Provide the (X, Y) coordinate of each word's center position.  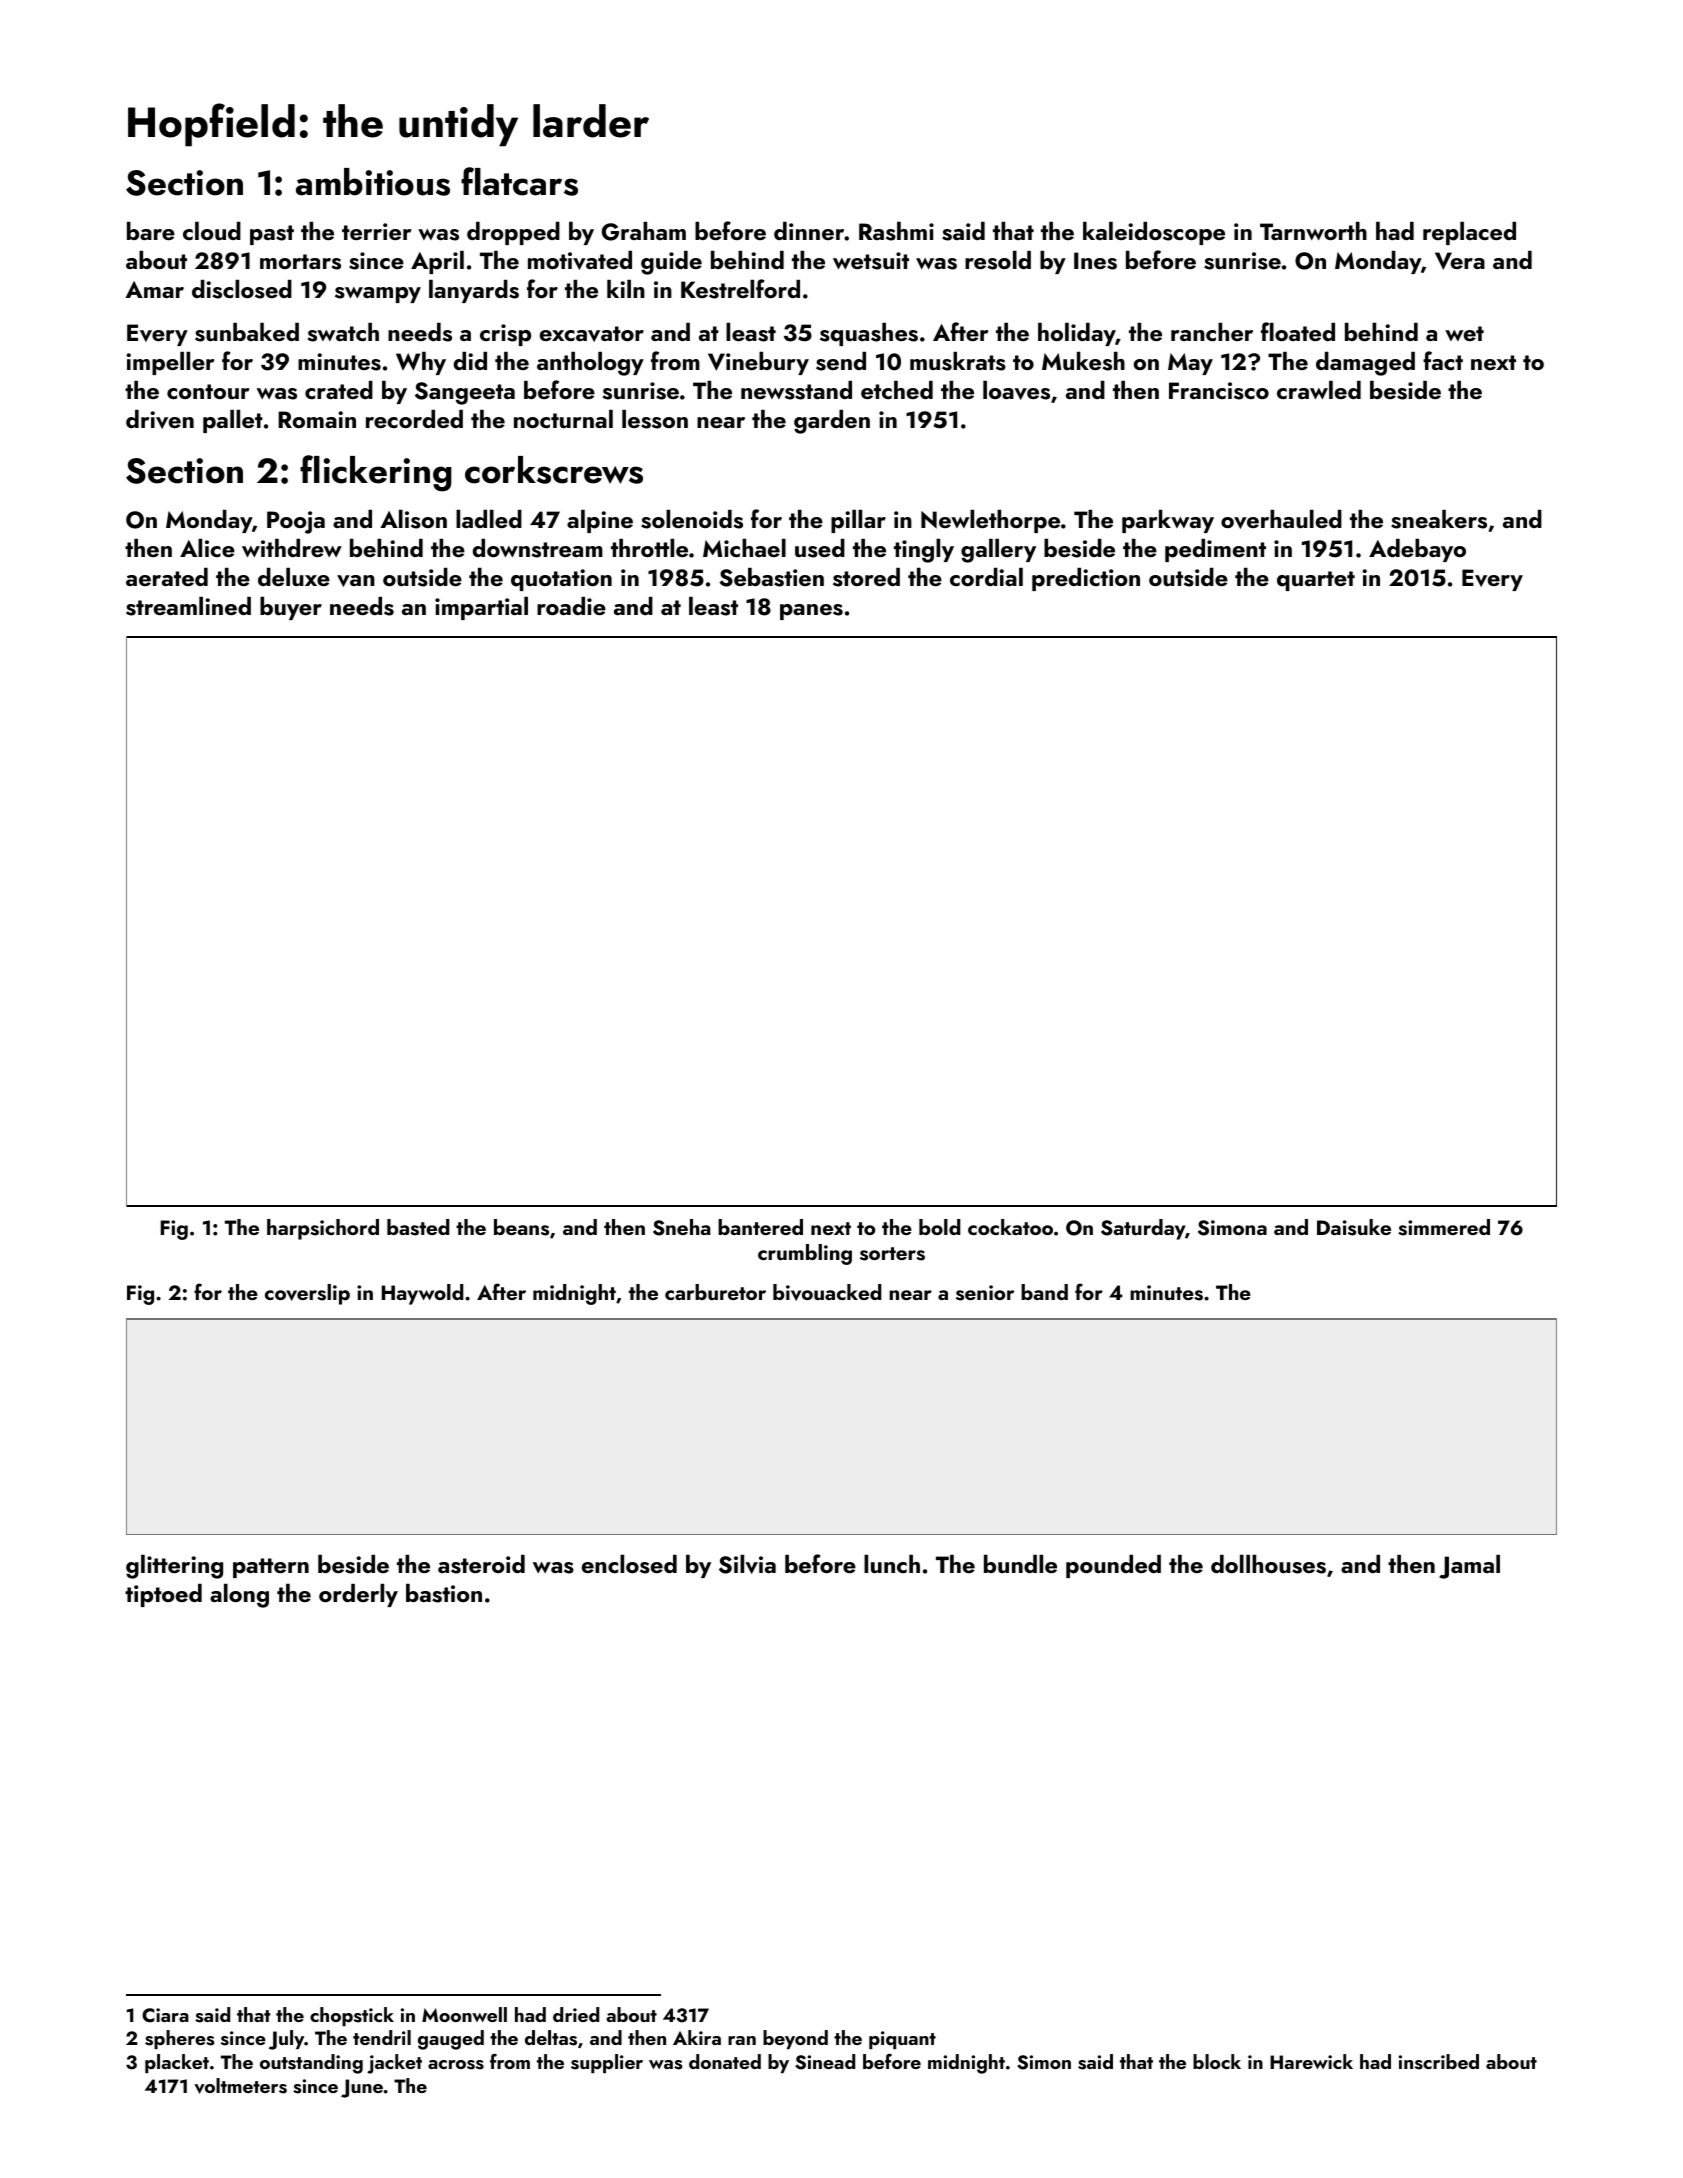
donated (725, 2061)
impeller (170, 363)
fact (1443, 360)
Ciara (165, 2015)
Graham (644, 231)
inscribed (1439, 2062)
